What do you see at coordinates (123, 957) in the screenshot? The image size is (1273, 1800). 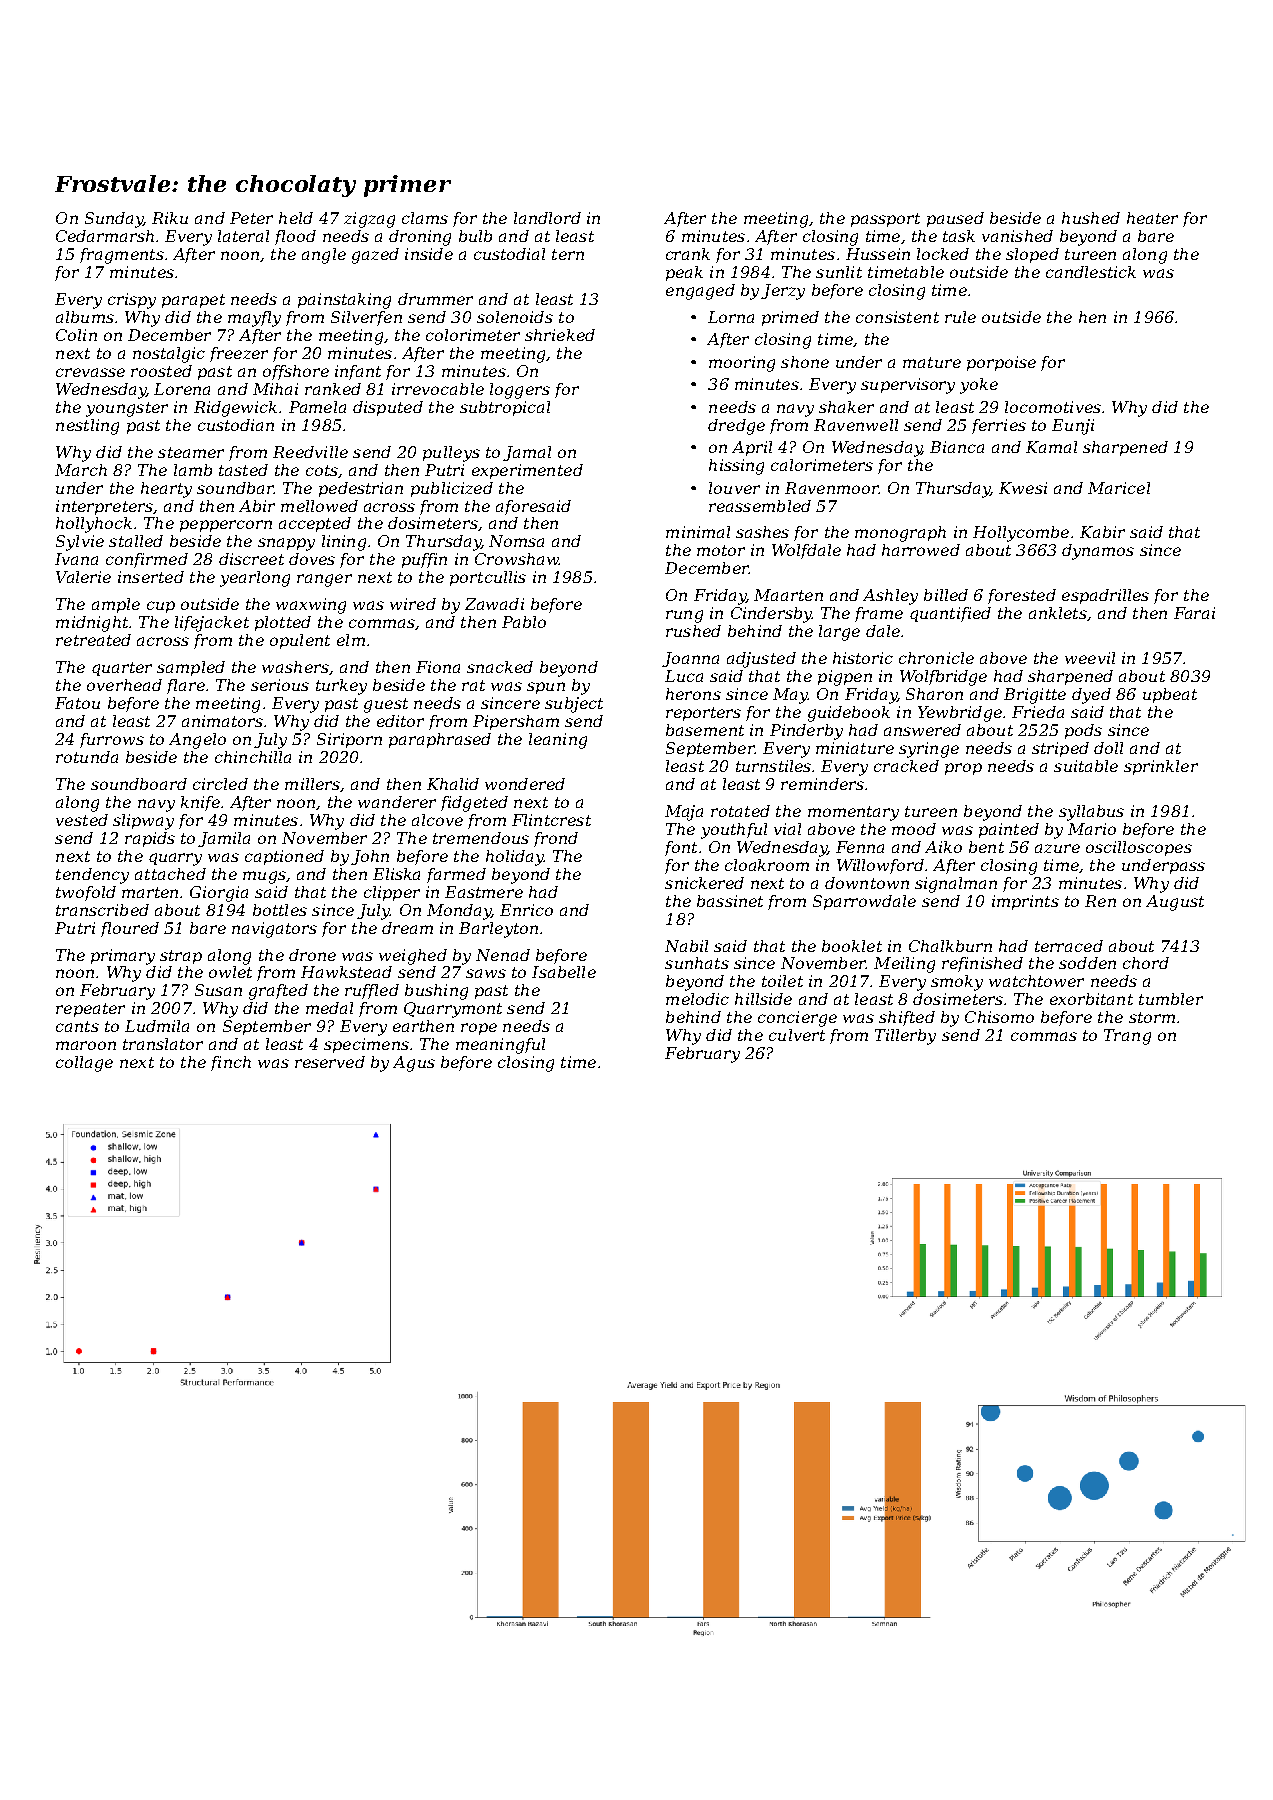 I see `primary` at bounding box center [123, 957].
